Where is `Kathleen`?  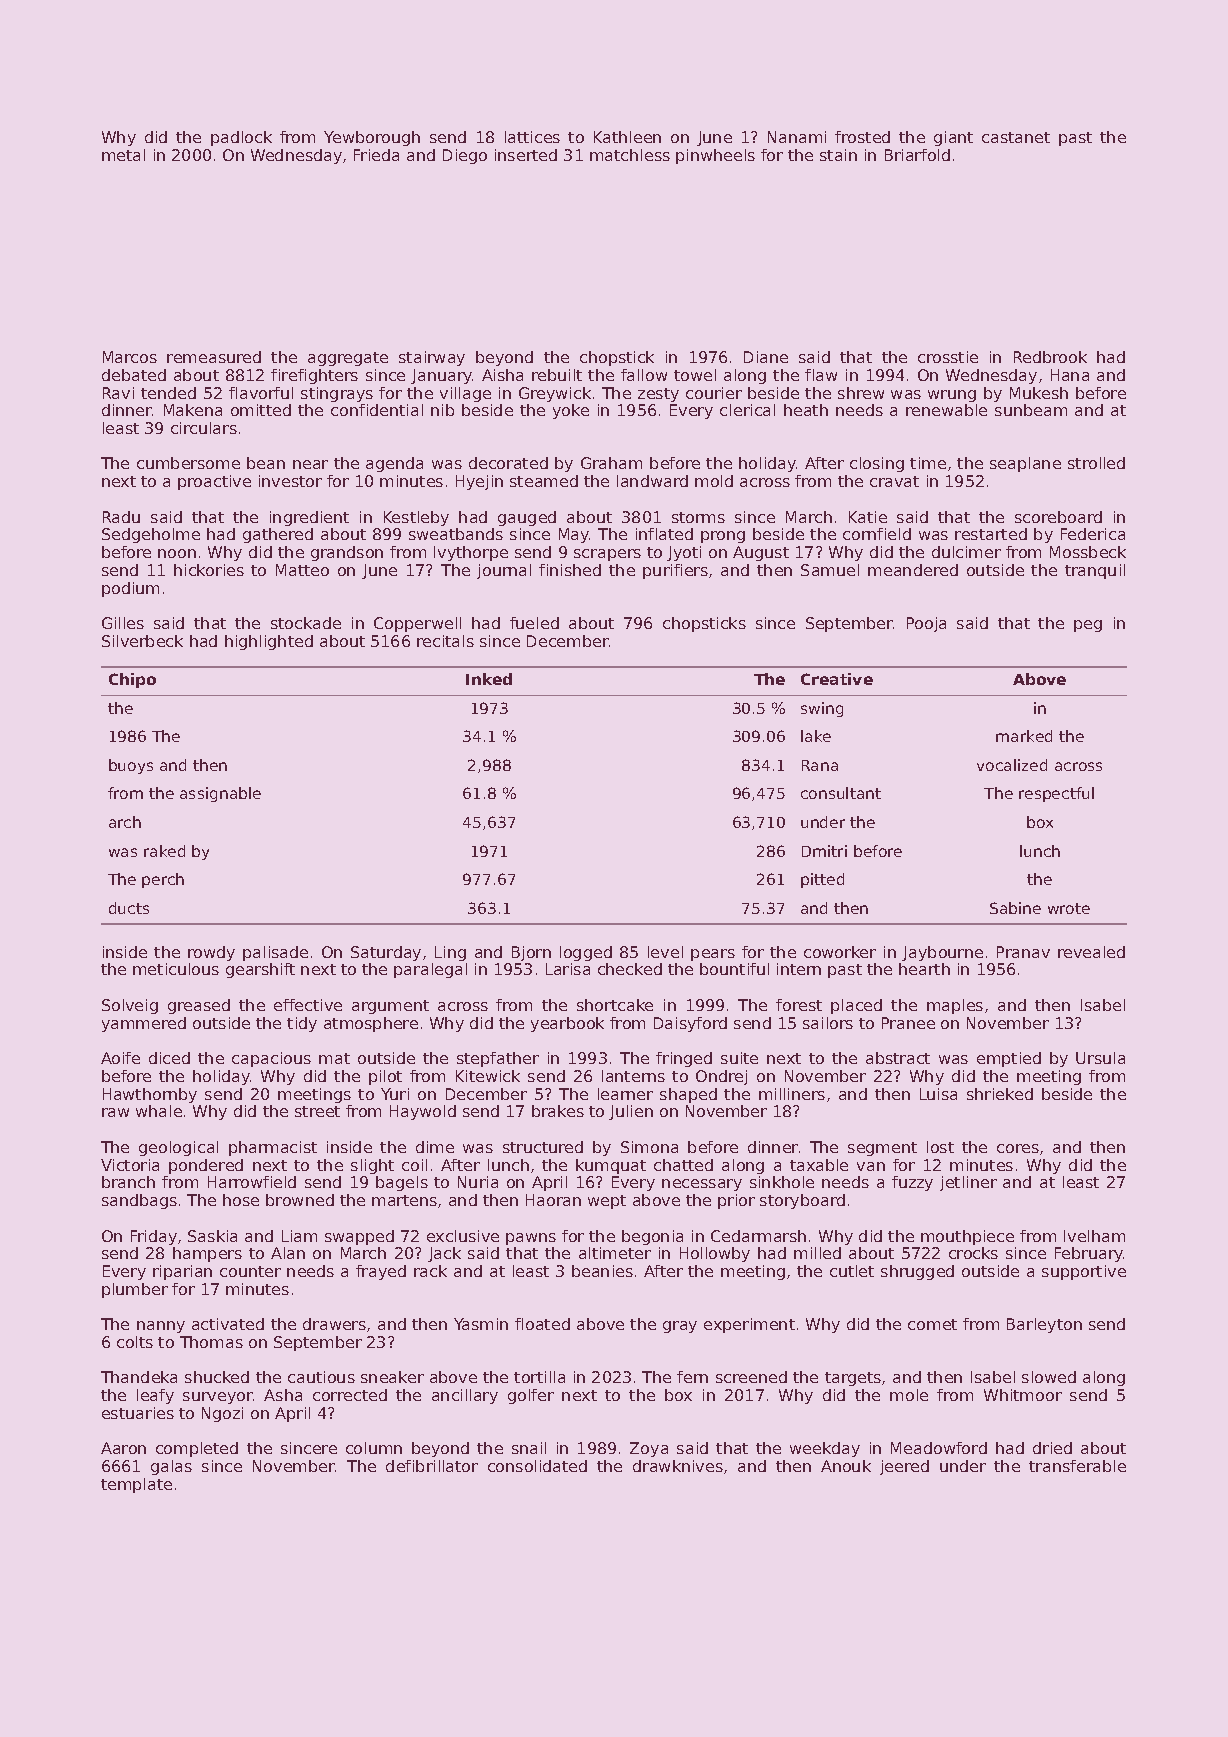
Kathleen is located at coordinates (627, 137).
